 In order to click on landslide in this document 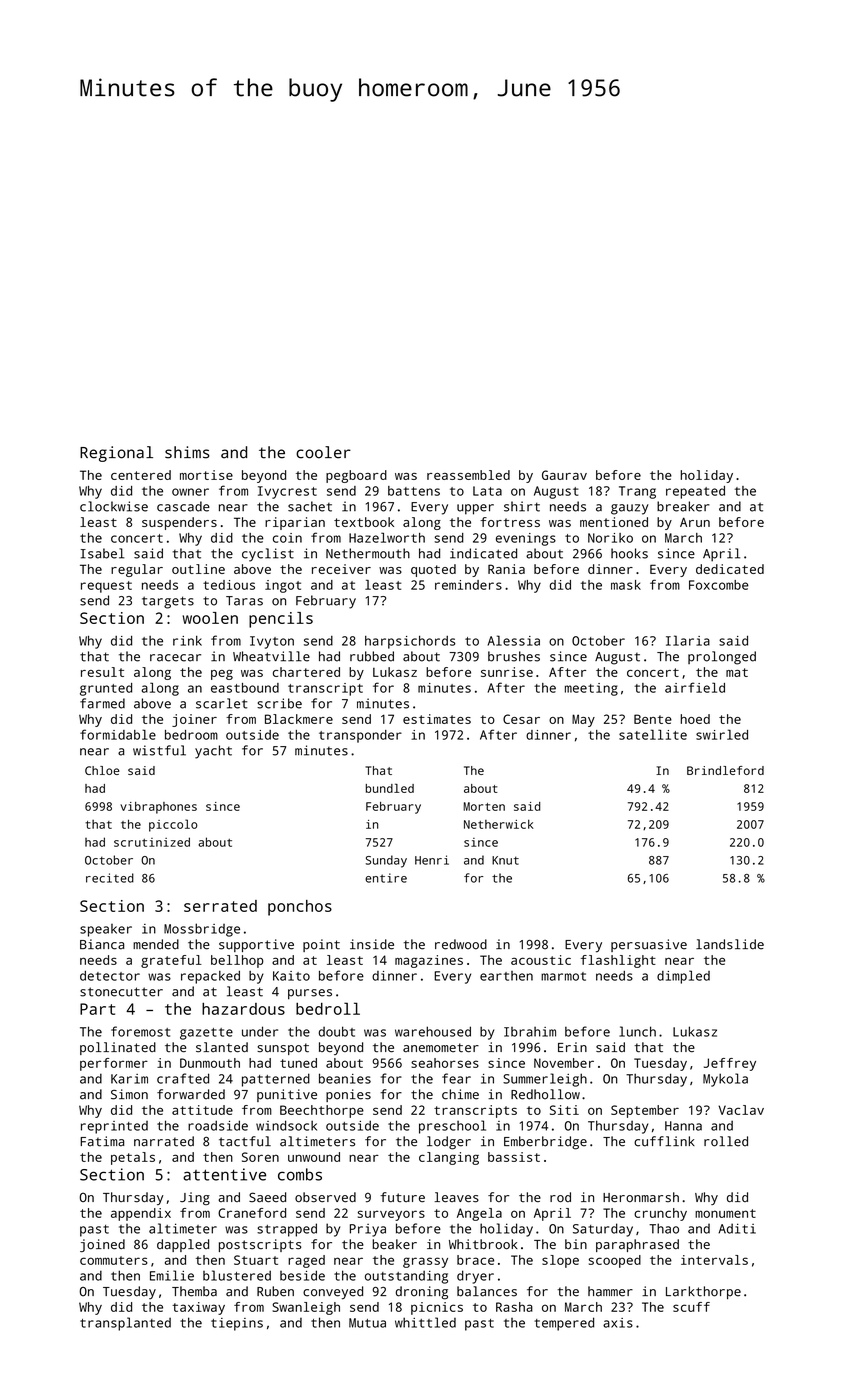, I will do `click(730, 944)`.
